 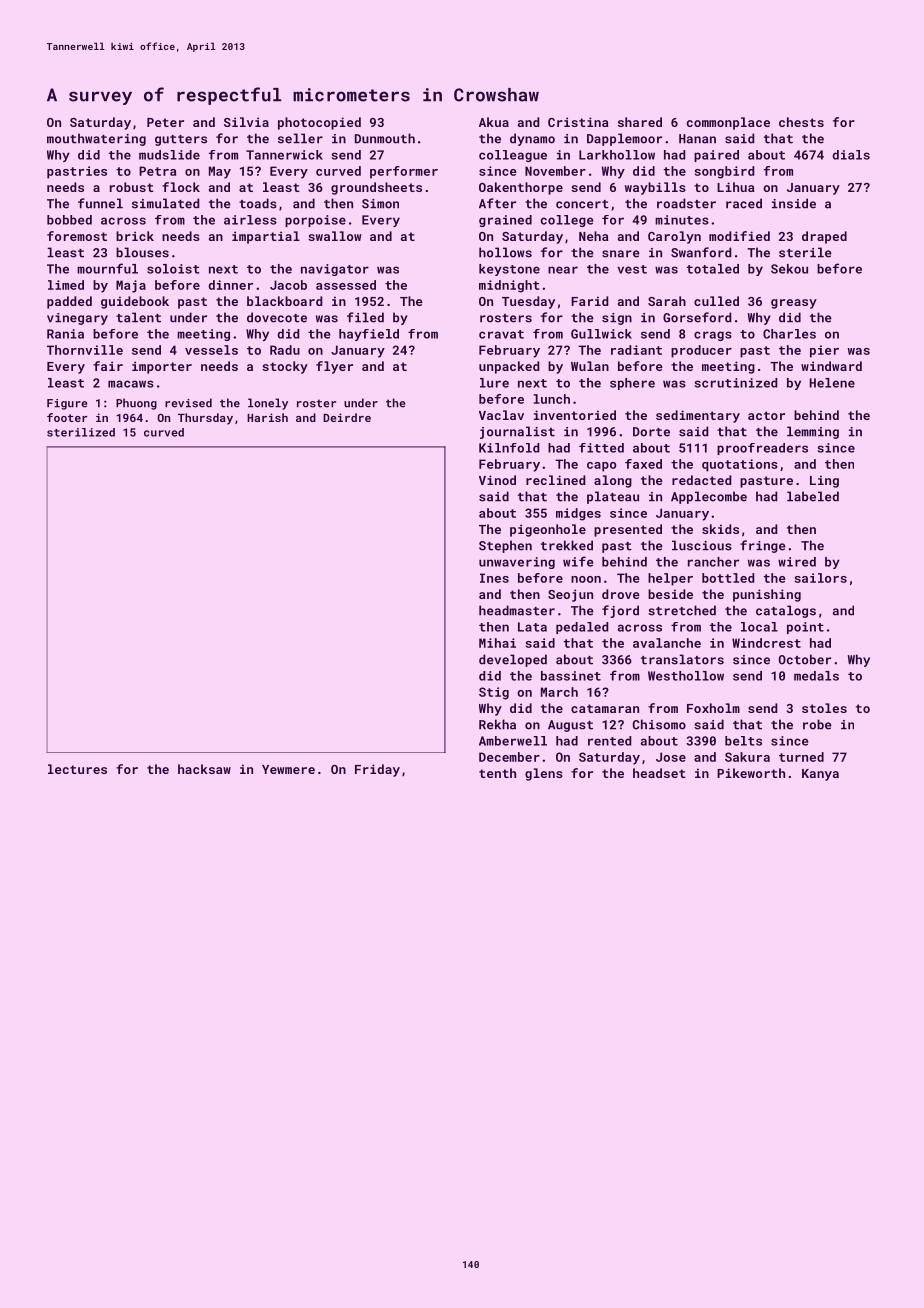 I want to click on lemming, so click(x=813, y=432).
